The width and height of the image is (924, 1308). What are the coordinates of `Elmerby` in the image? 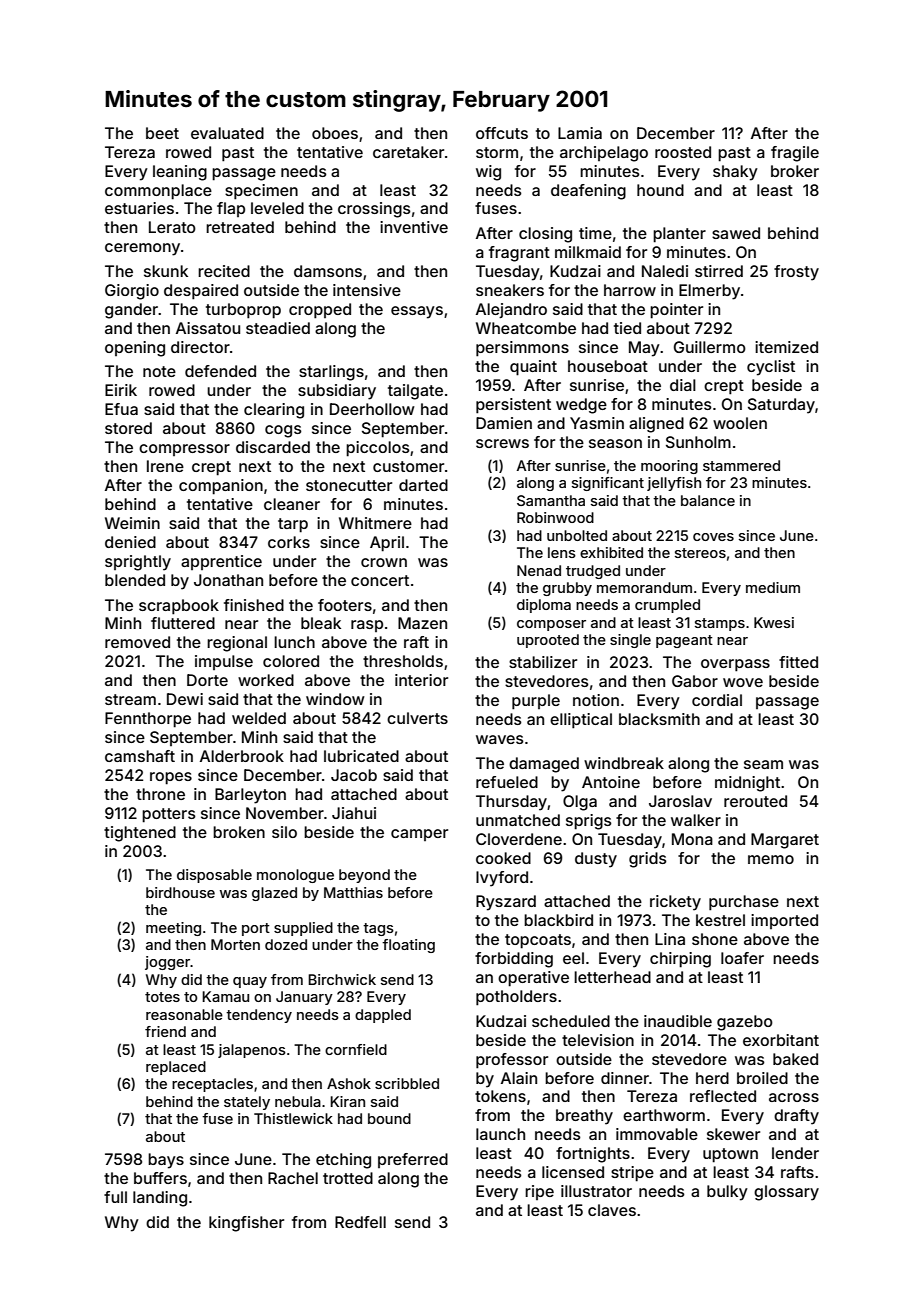 It's located at (709, 292).
